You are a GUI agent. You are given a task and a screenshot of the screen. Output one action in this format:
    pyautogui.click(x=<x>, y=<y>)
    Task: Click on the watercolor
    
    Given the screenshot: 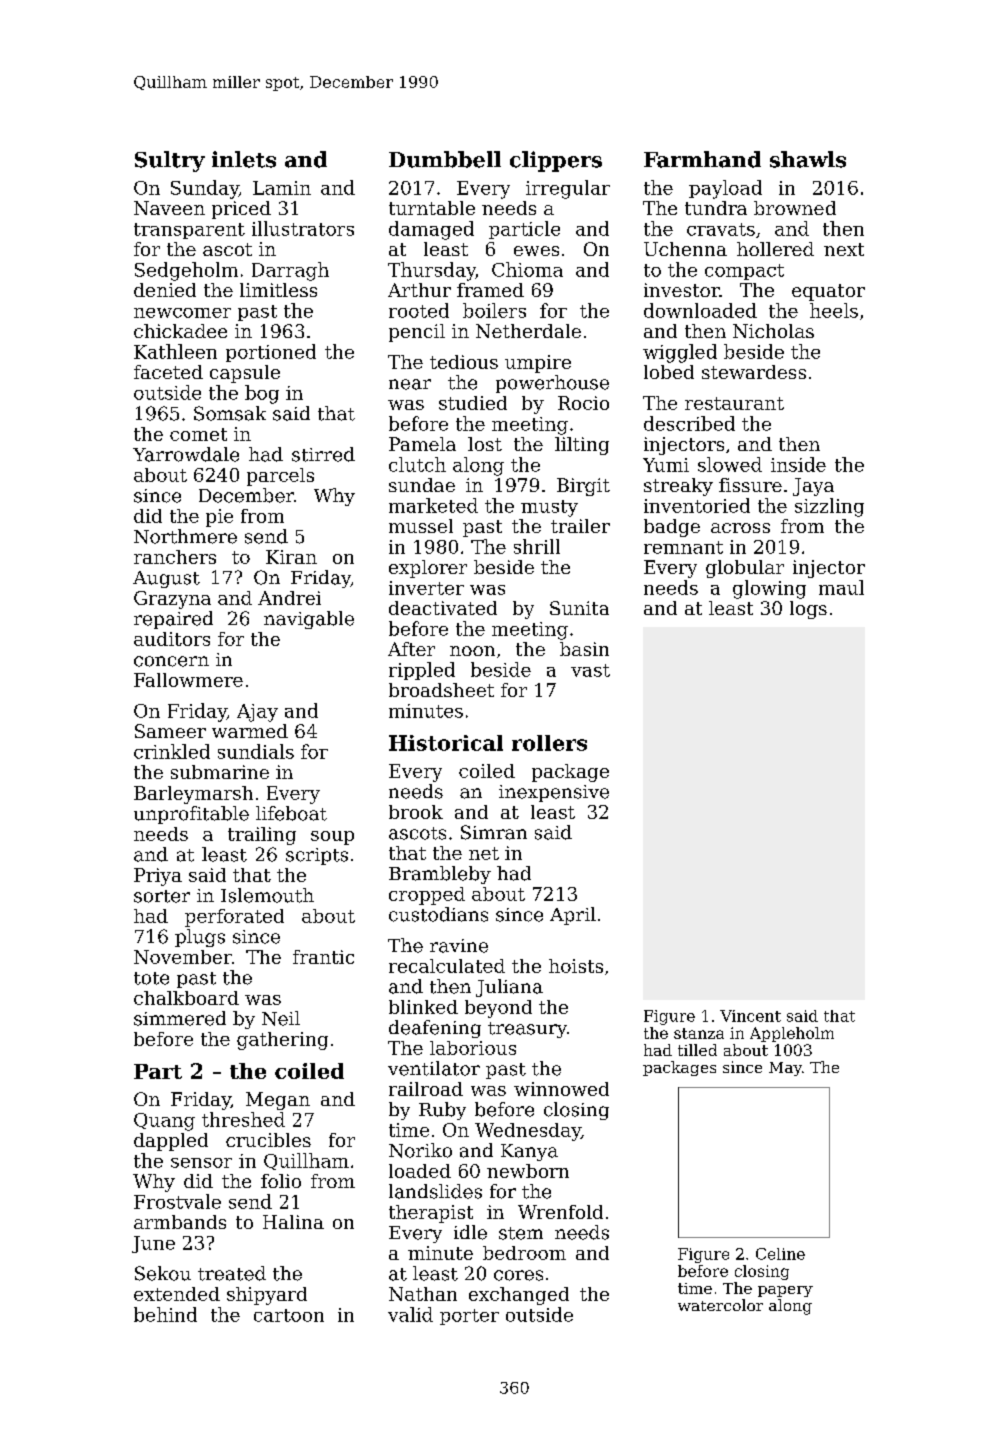 What is the action you would take?
    pyautogui.click(x=720, y=1305)
